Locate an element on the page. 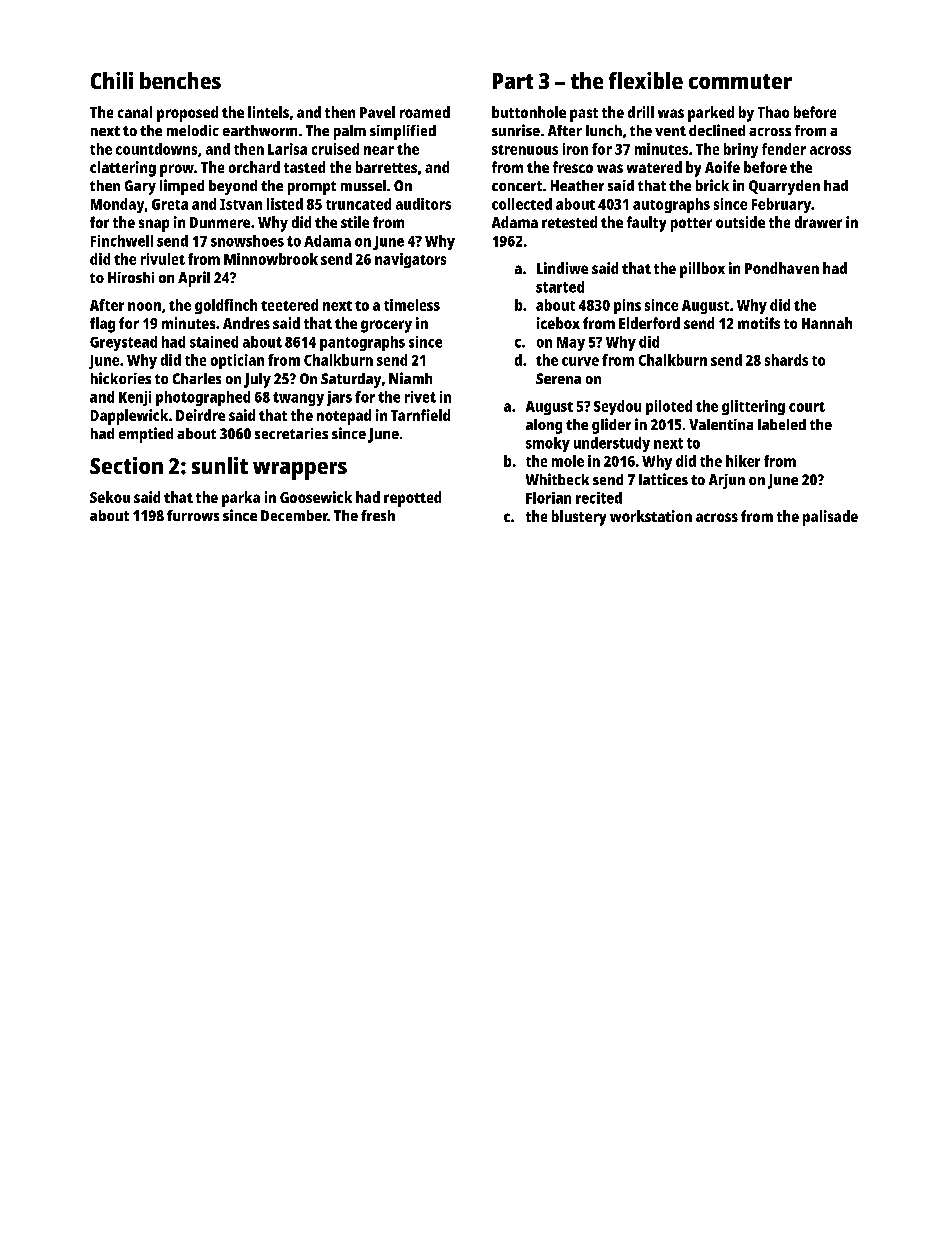 Image resolution: width=952 pixels, height=1233 pixels. sunlit is located at coordinates (220, 465).
